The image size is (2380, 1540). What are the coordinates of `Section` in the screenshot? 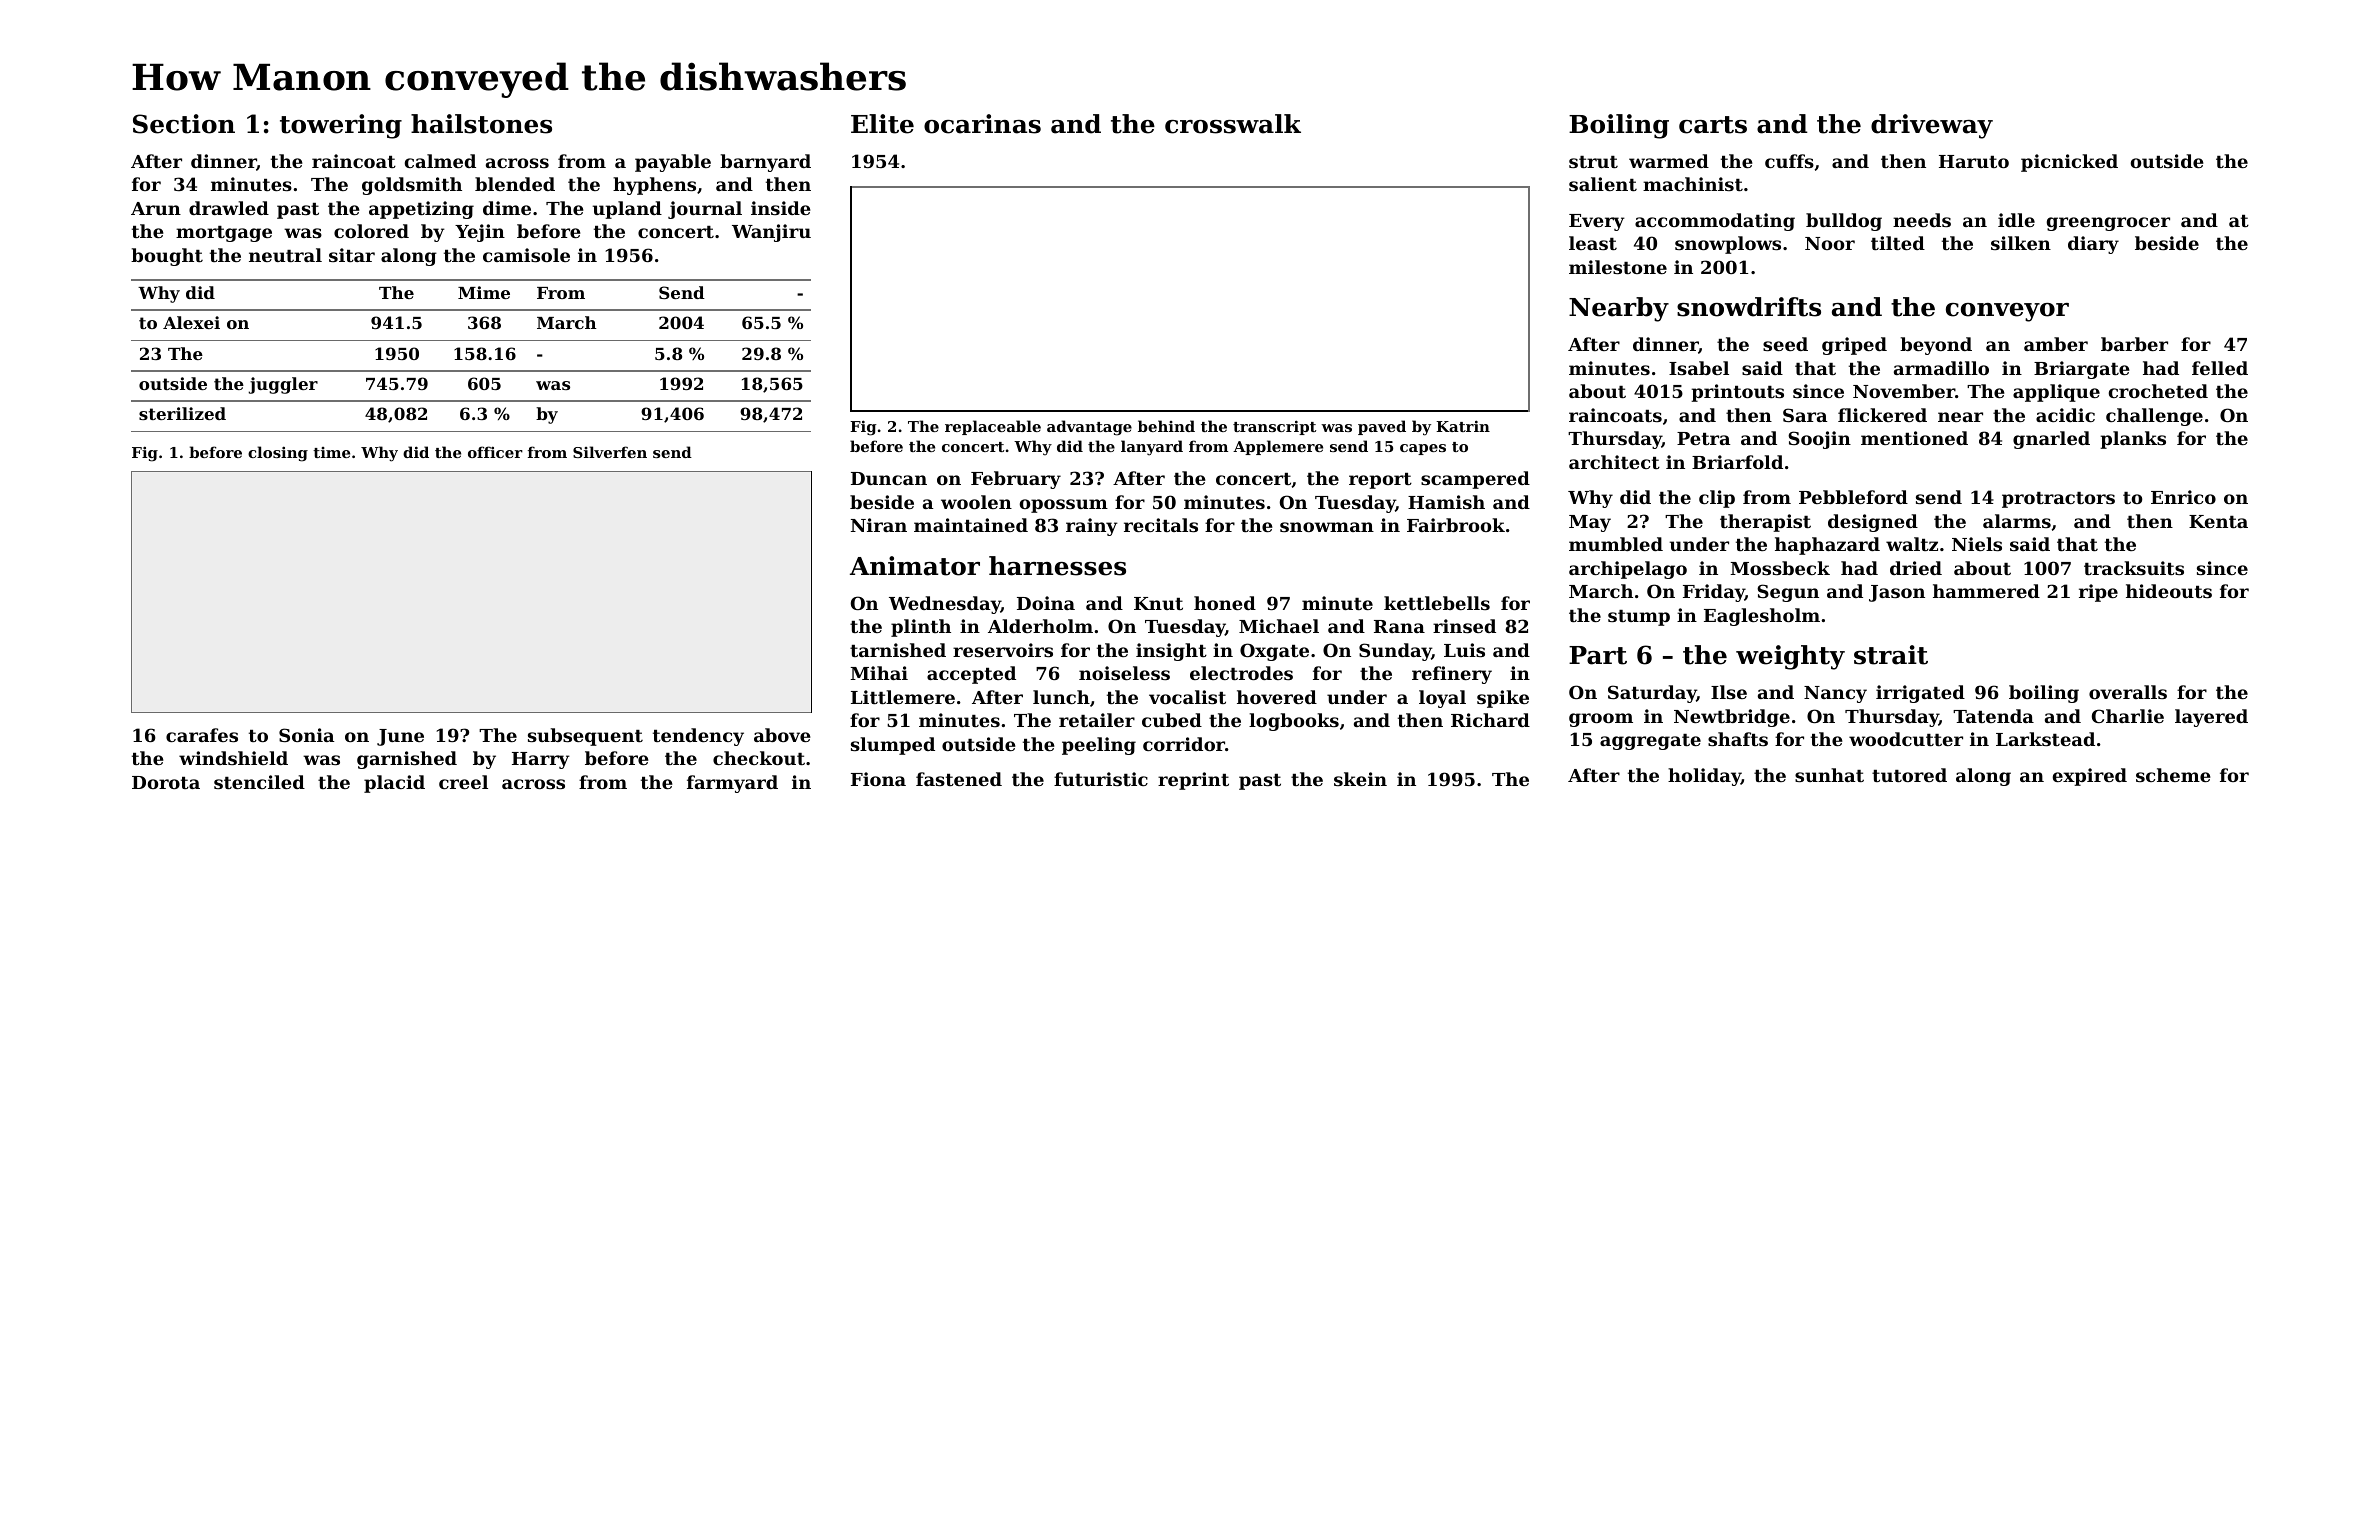 It's located at (184, 124).
